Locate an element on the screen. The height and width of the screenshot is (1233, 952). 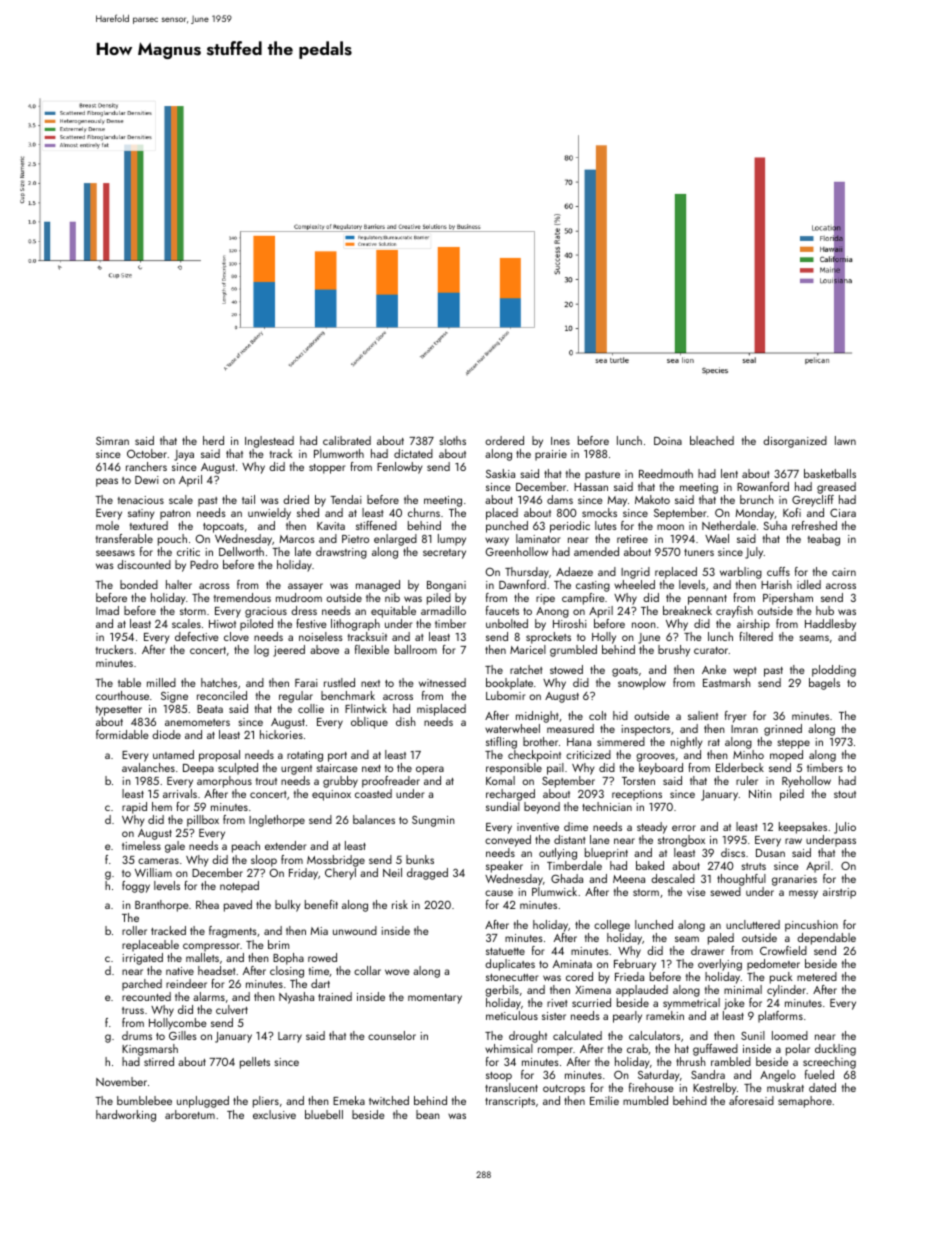
mumbled is located at coordinates (645, 1100).
